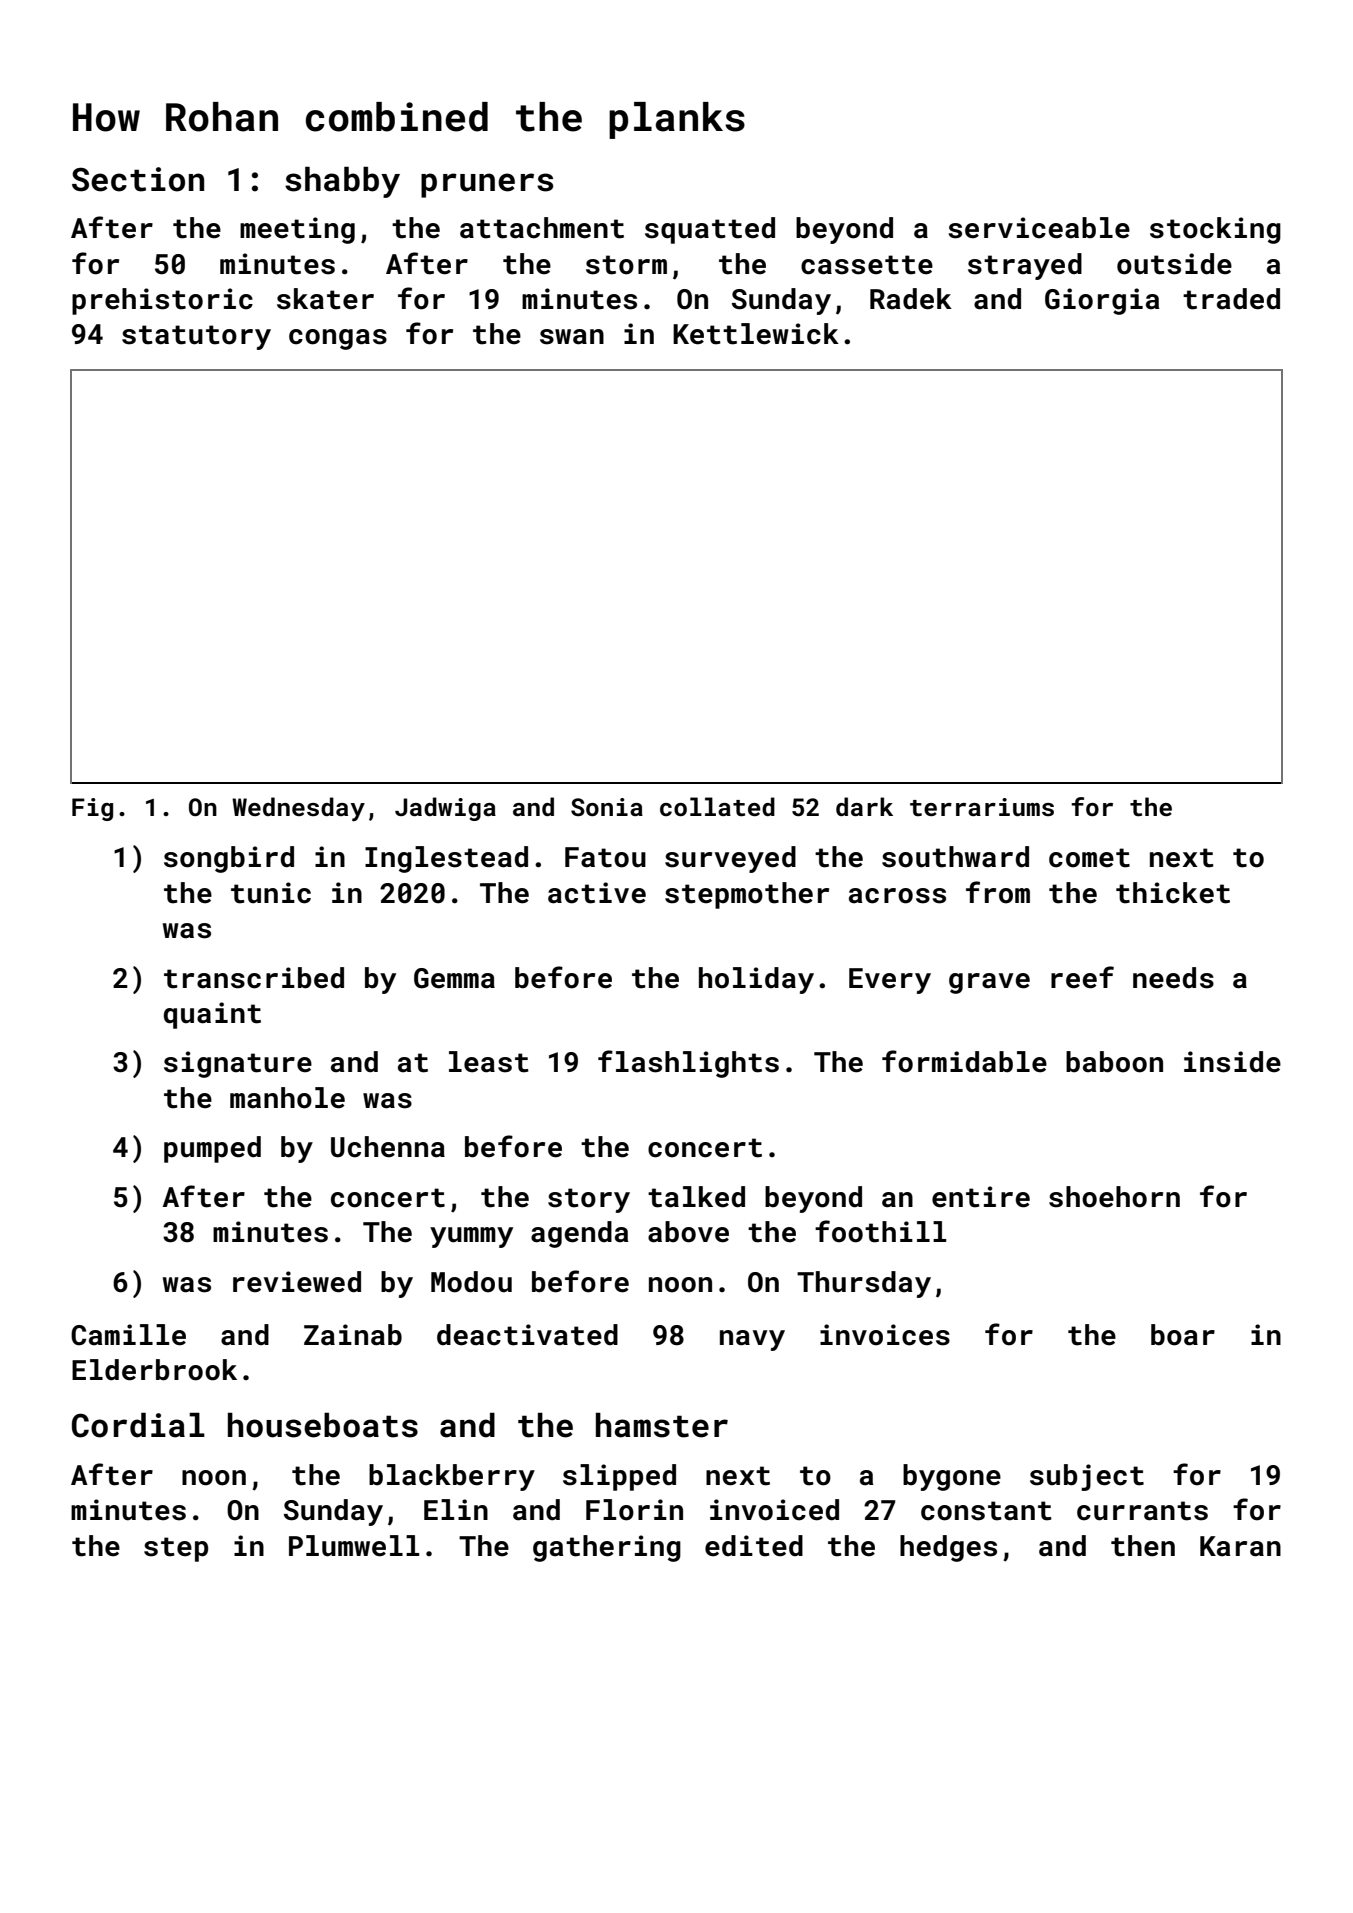 The width and height of the image is (1353, 1913). What do you see at coordinates (589, 1200) in the image?
I see `story` at bounding box center [589, 1200].
